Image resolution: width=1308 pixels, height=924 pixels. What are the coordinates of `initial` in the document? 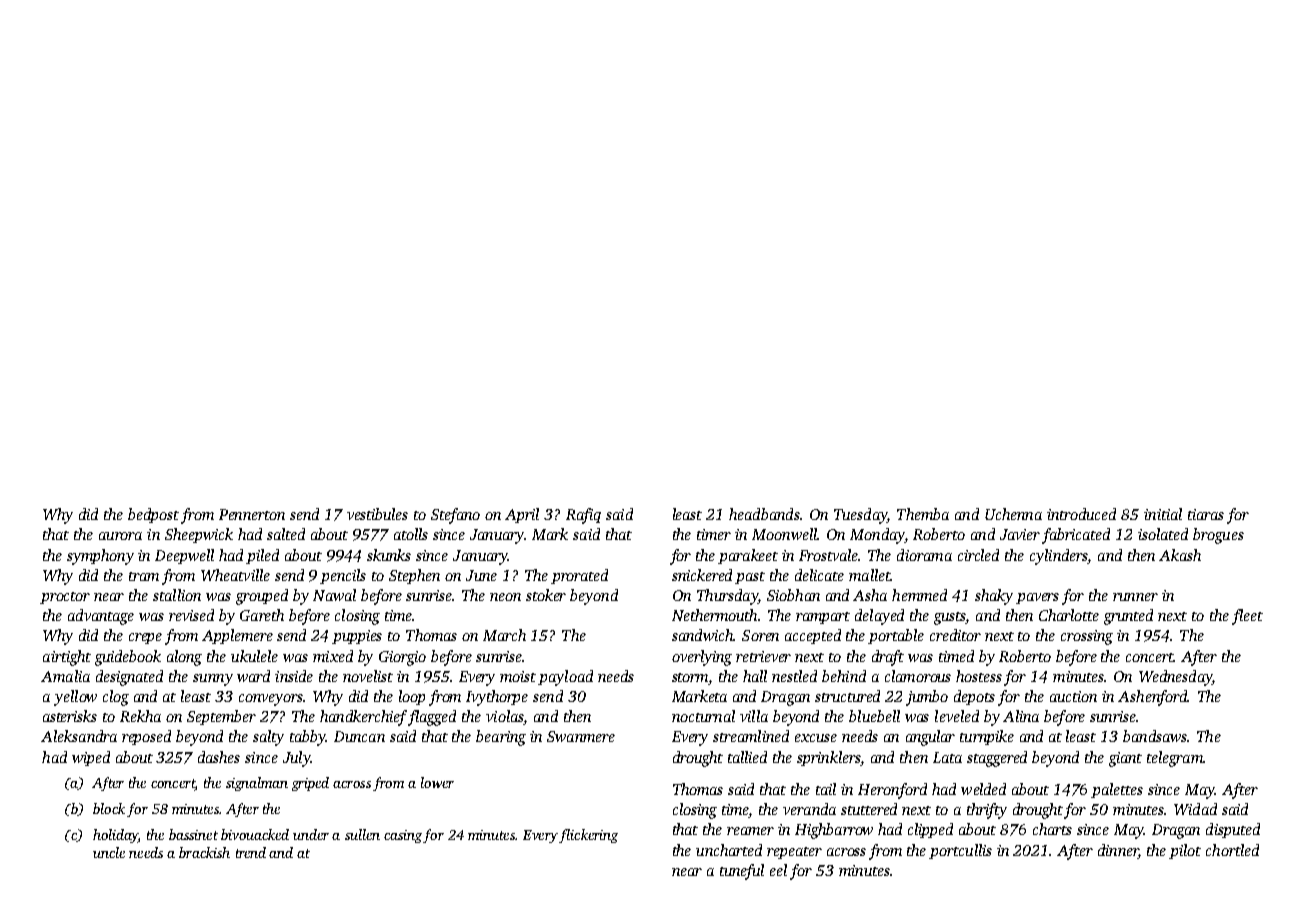 It's located at (1163, 514).
